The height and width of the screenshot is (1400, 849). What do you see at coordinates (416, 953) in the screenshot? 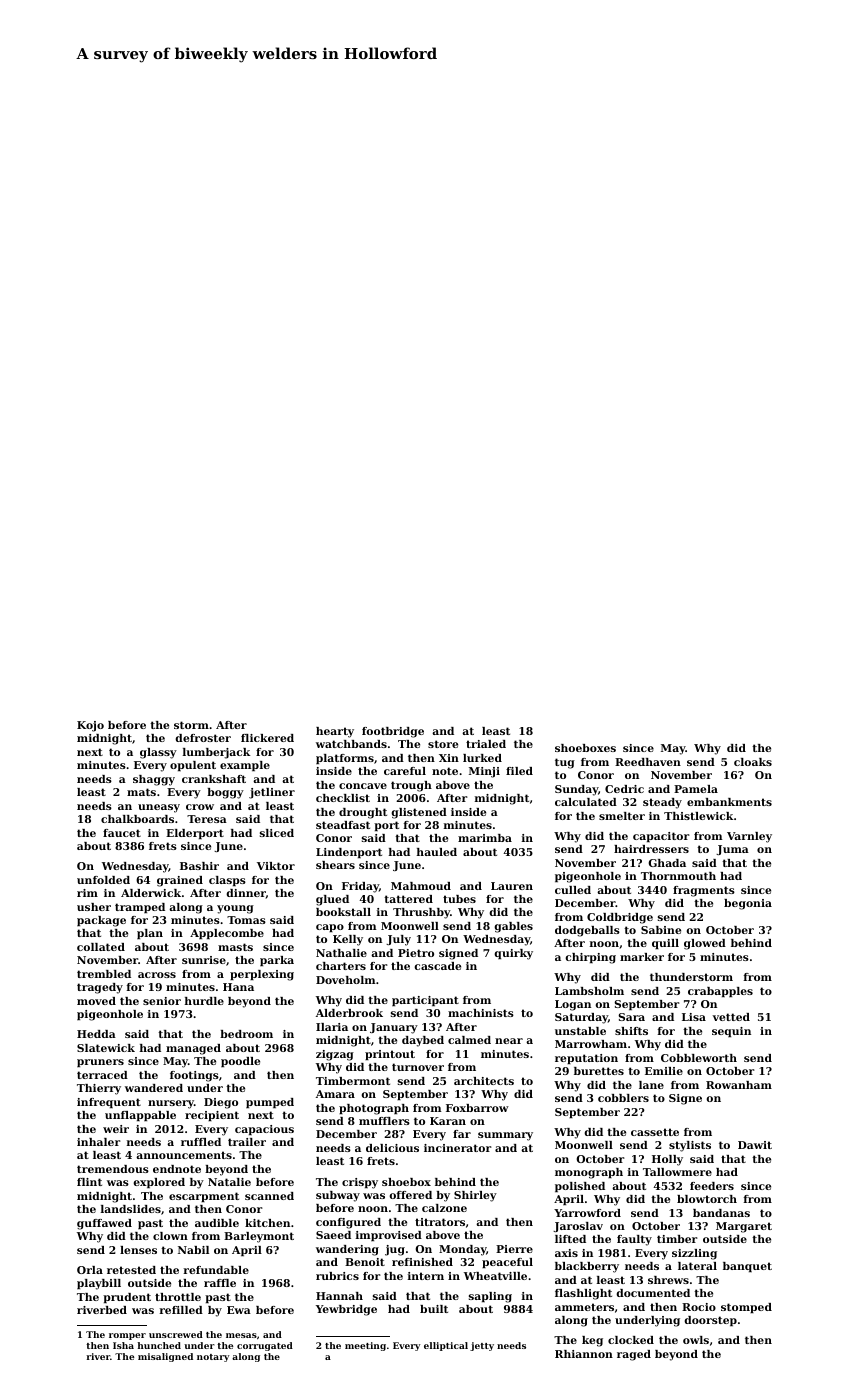
I see `Pietro` at bounding box center [416, 953].
